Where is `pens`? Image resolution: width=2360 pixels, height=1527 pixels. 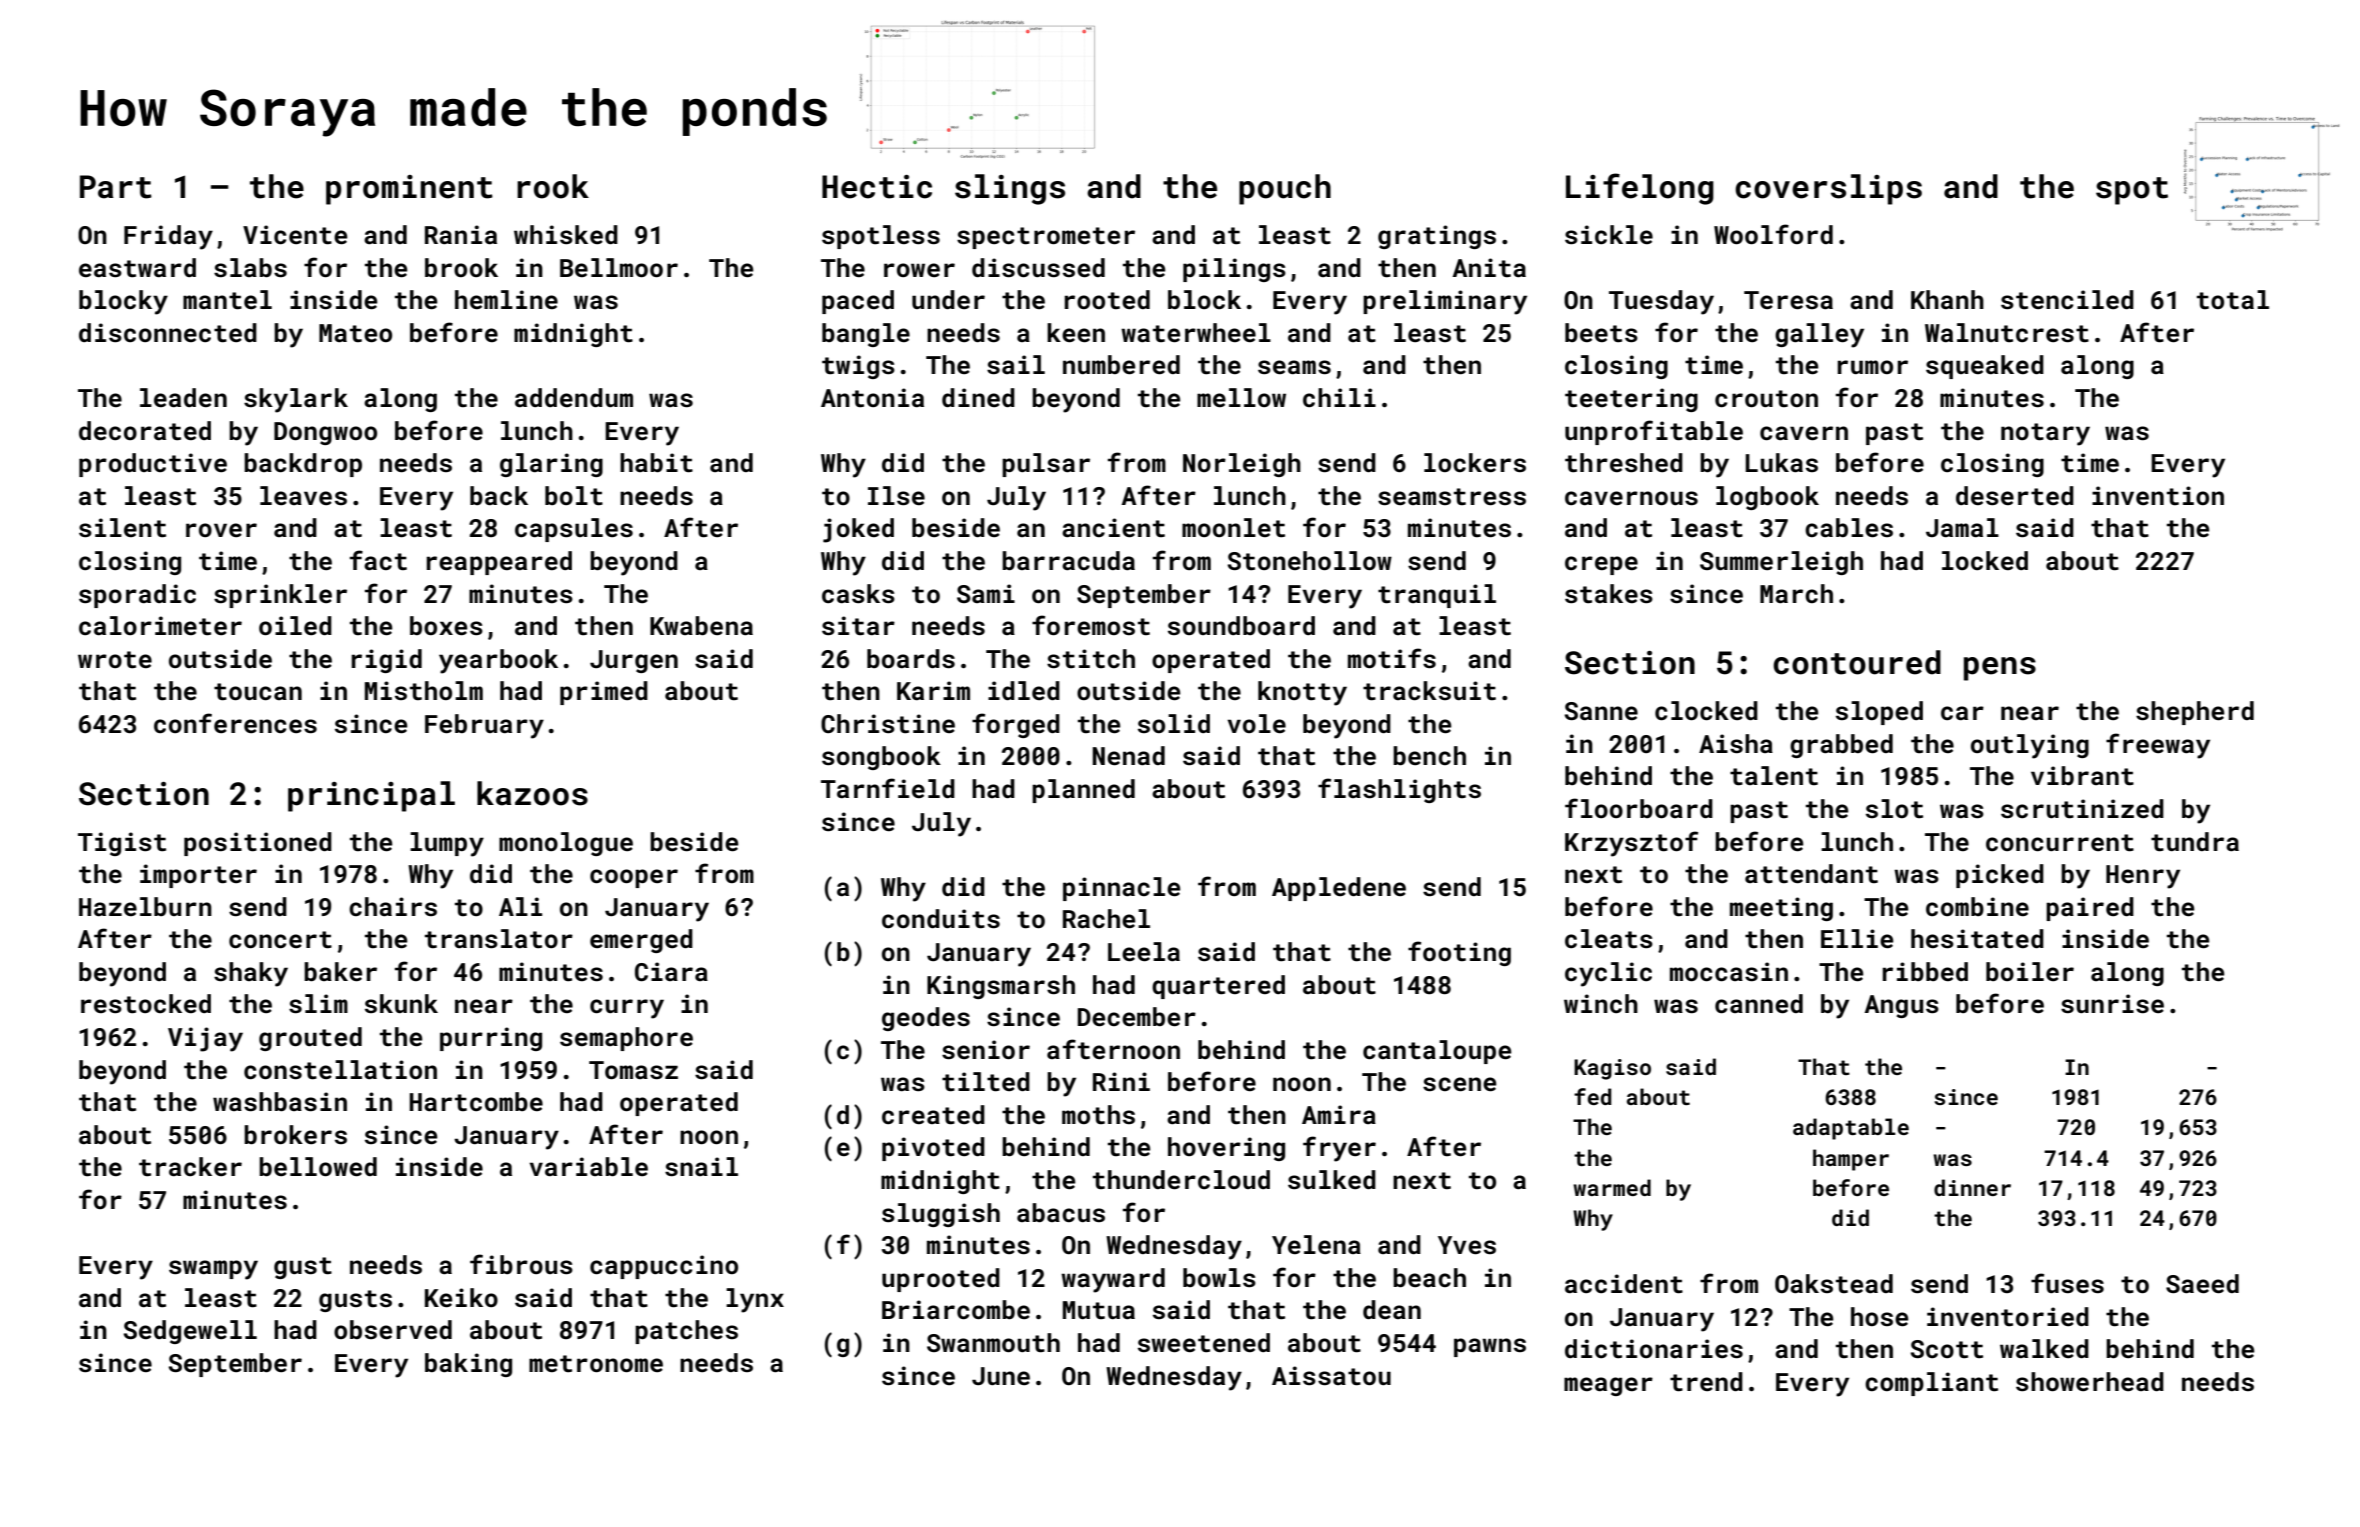 pens is located at coordinates (2000, 669).
